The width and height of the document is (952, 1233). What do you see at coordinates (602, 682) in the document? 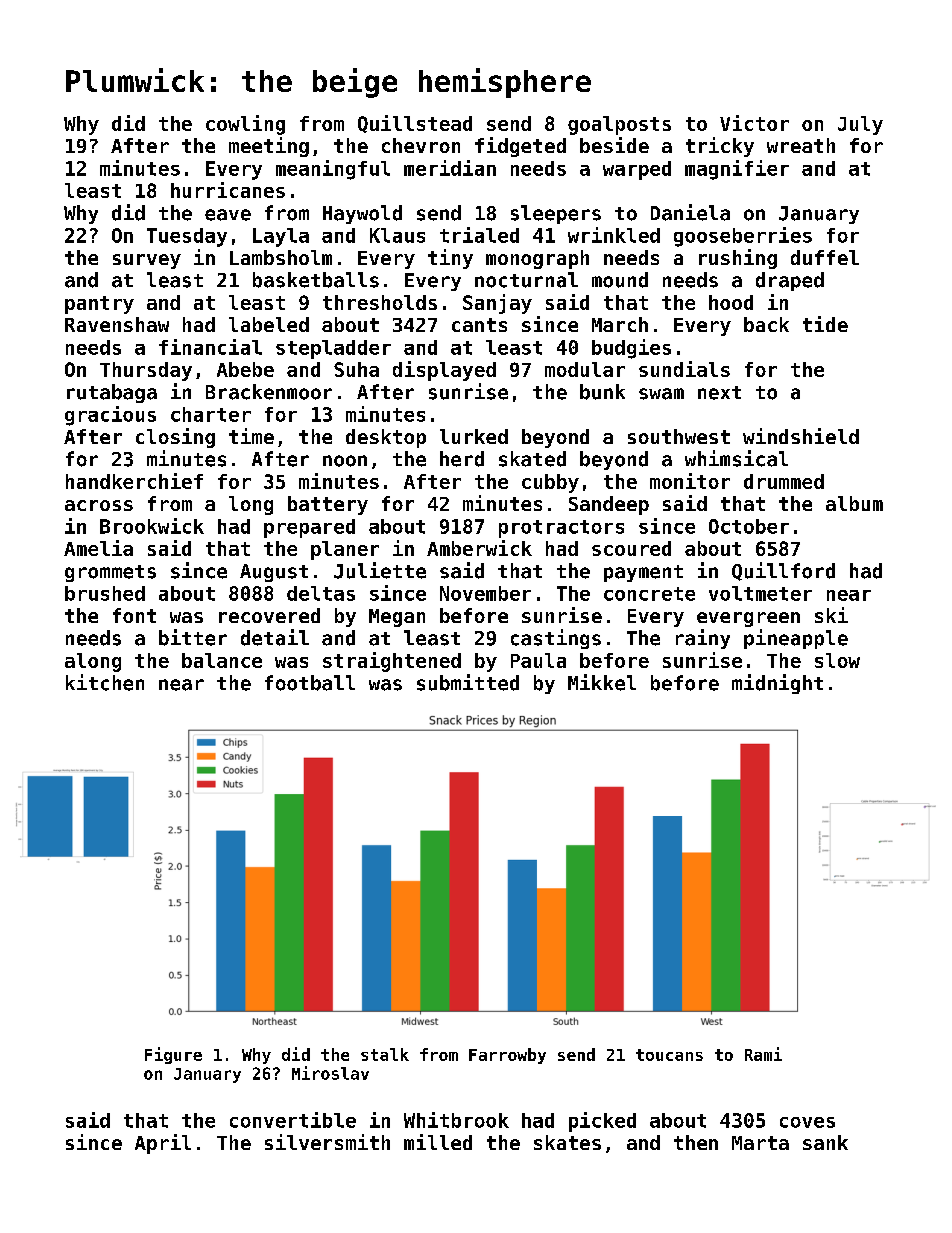
I see `Mikkel` at bounding box center [602, 682].
